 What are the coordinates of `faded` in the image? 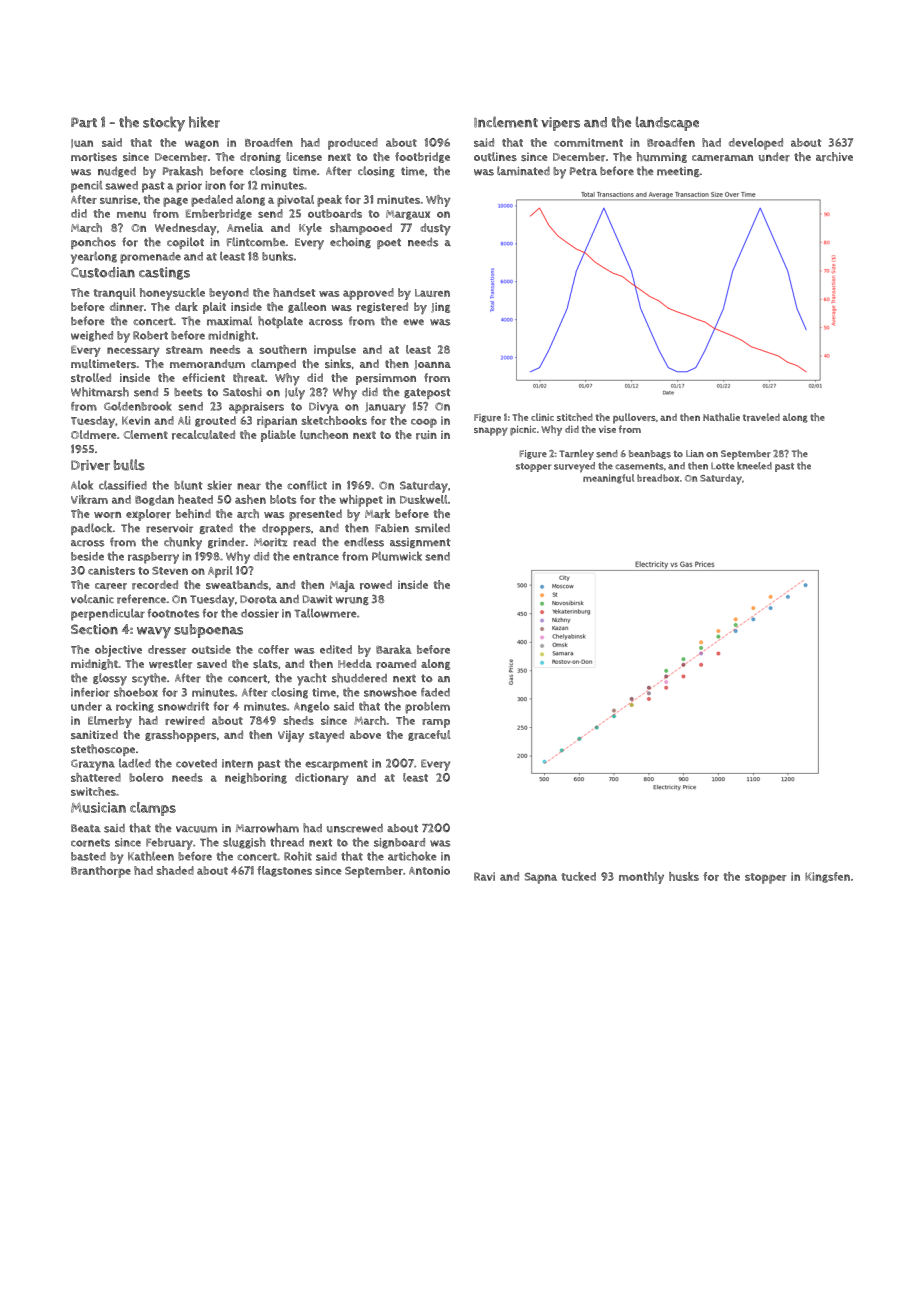 It's located at (435, 692).
